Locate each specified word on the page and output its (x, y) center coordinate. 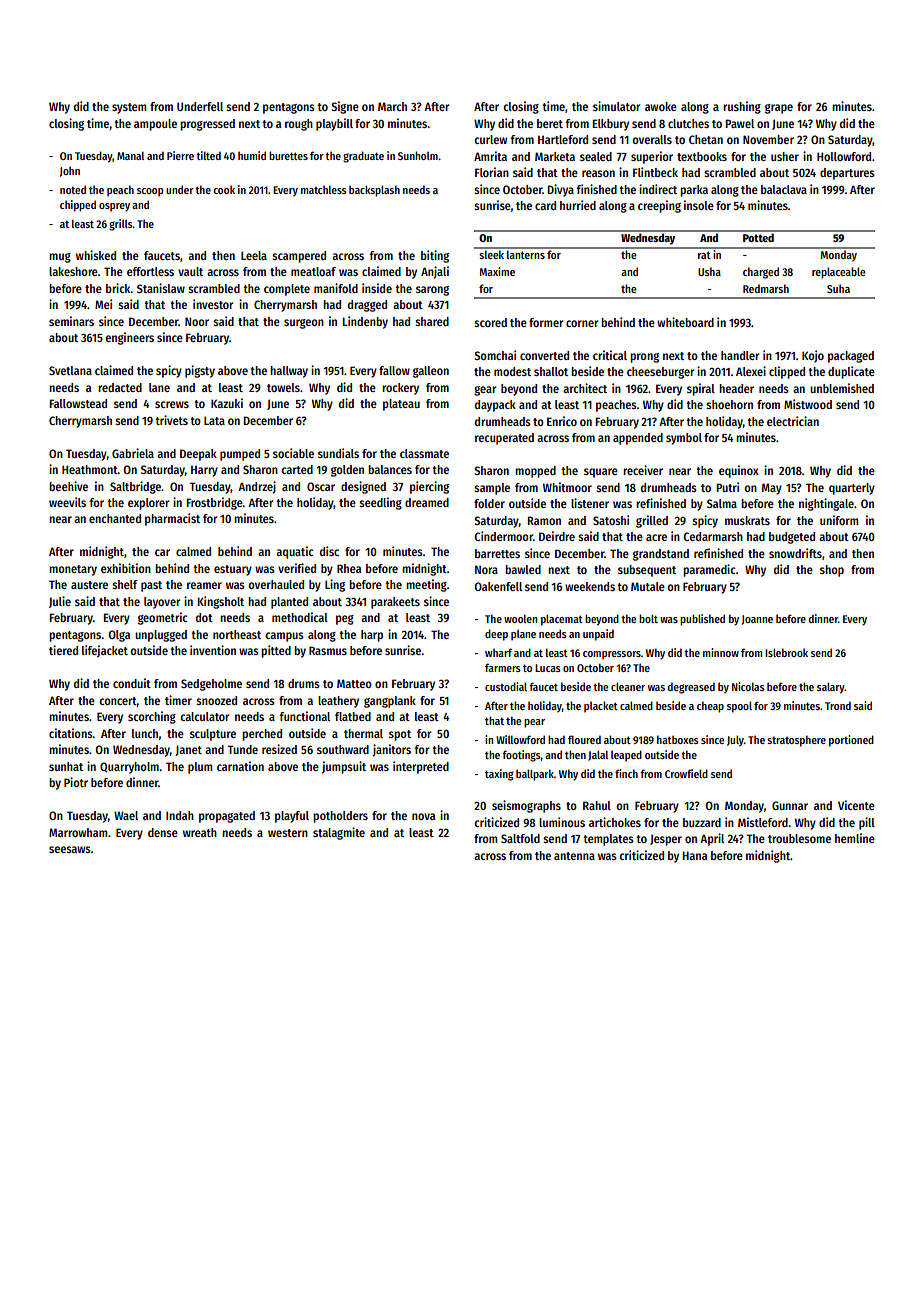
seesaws (70, 849)
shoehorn (729, 404)
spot (400, 735)
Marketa (555, 156)
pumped (240, 455)
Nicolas (748, 686)
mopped (535, 472)
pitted (276, 651)
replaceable (839, 273)
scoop (150, 192)
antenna (574, 856)
